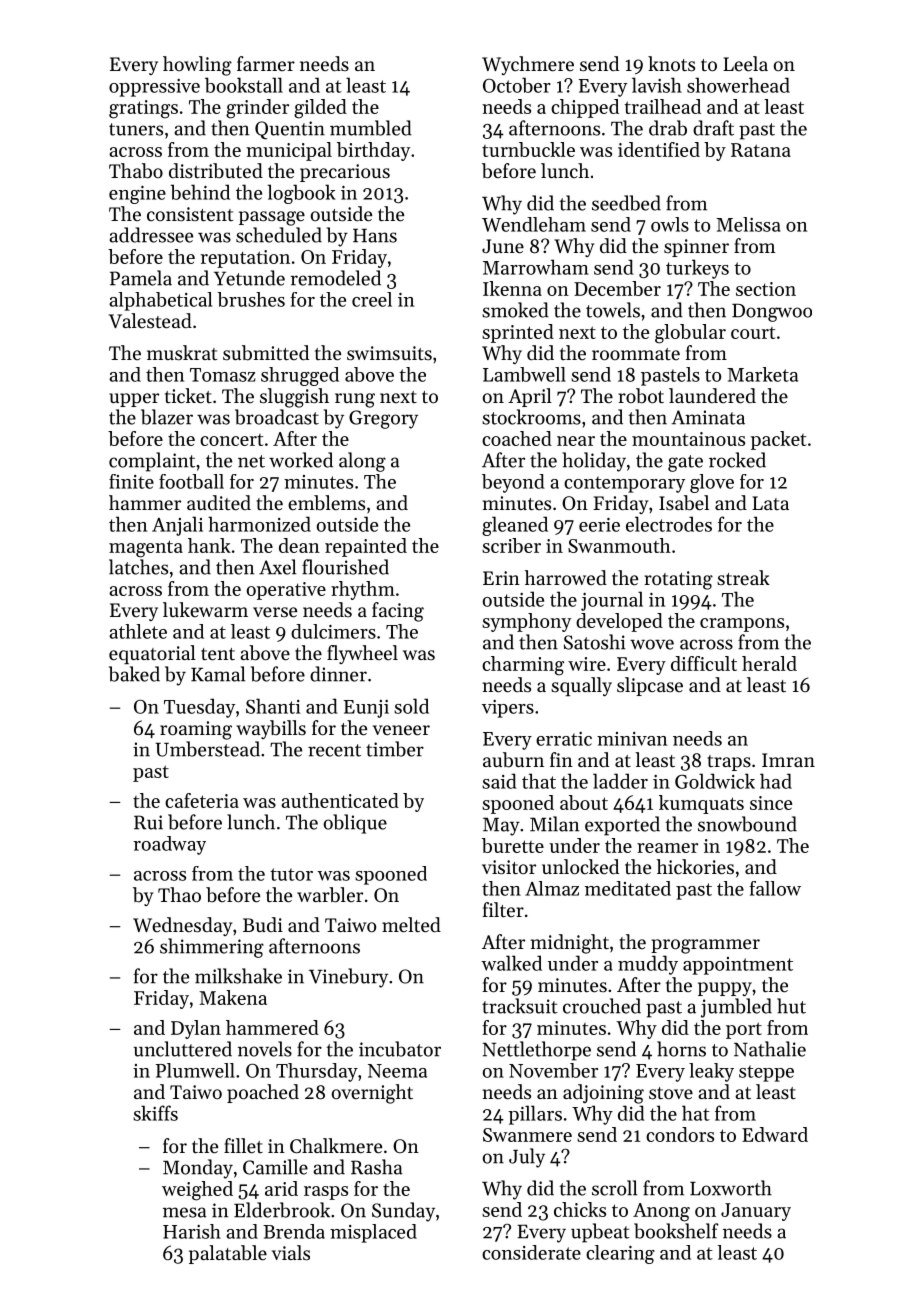  Describe the element at coordinates (245, 259) in the image. I see `reputation` at that location.
